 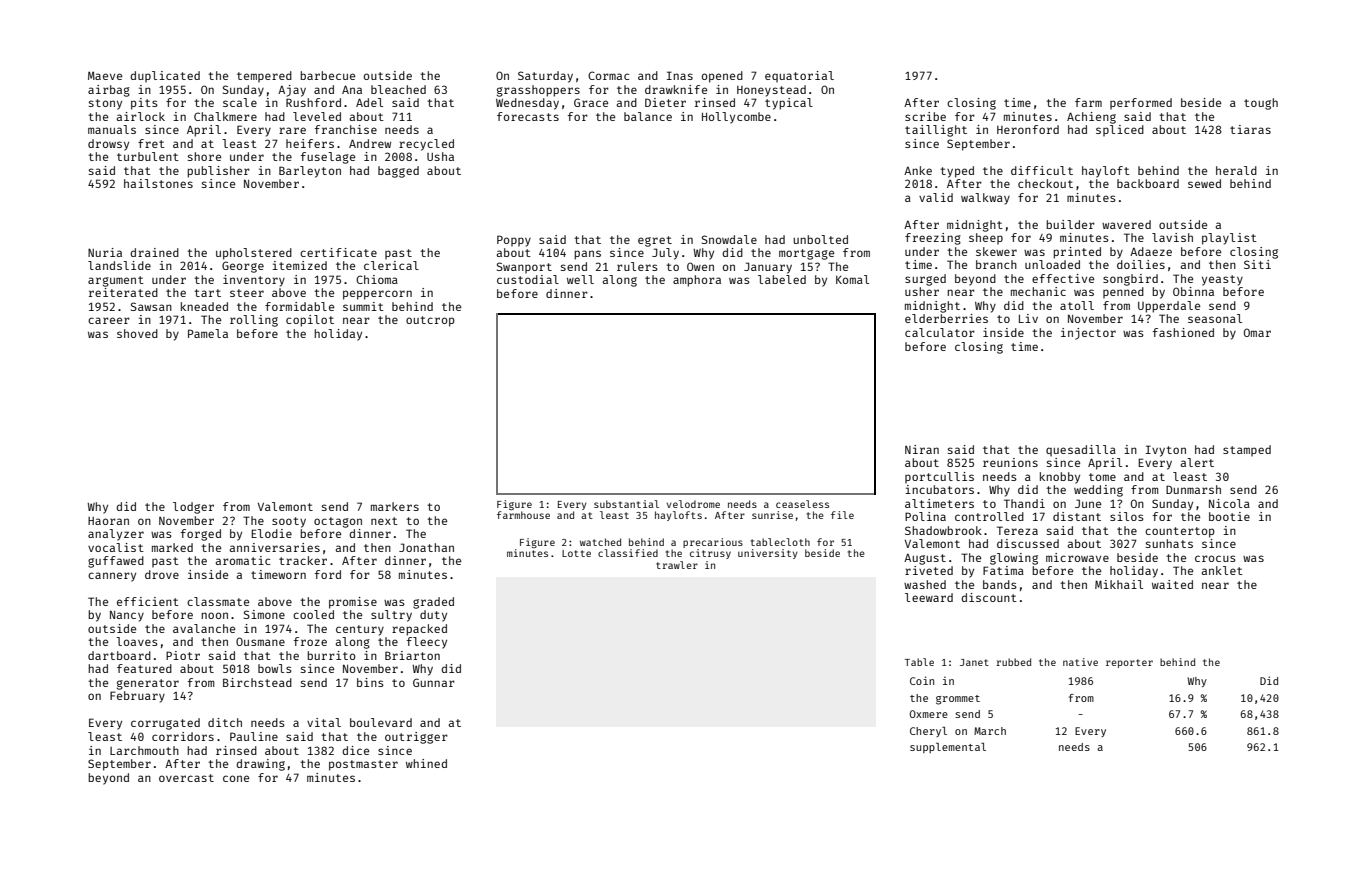 I want to click on tough, so click(x=1261, y=104).
